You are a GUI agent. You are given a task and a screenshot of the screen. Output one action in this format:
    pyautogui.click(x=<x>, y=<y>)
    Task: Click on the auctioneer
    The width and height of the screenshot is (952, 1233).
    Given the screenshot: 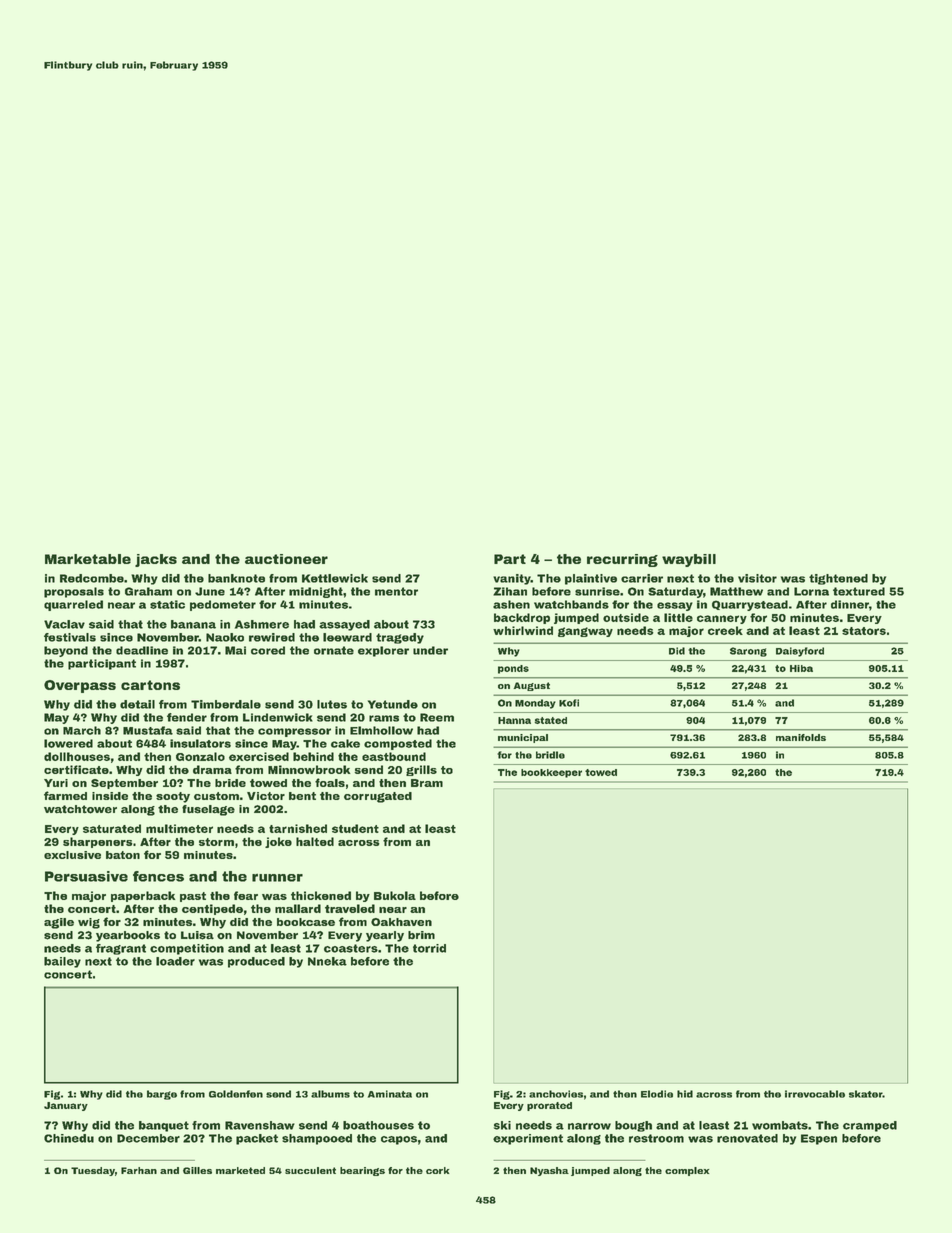 What is the action you would take?
    pyautogui.click(x=286, y=559)
